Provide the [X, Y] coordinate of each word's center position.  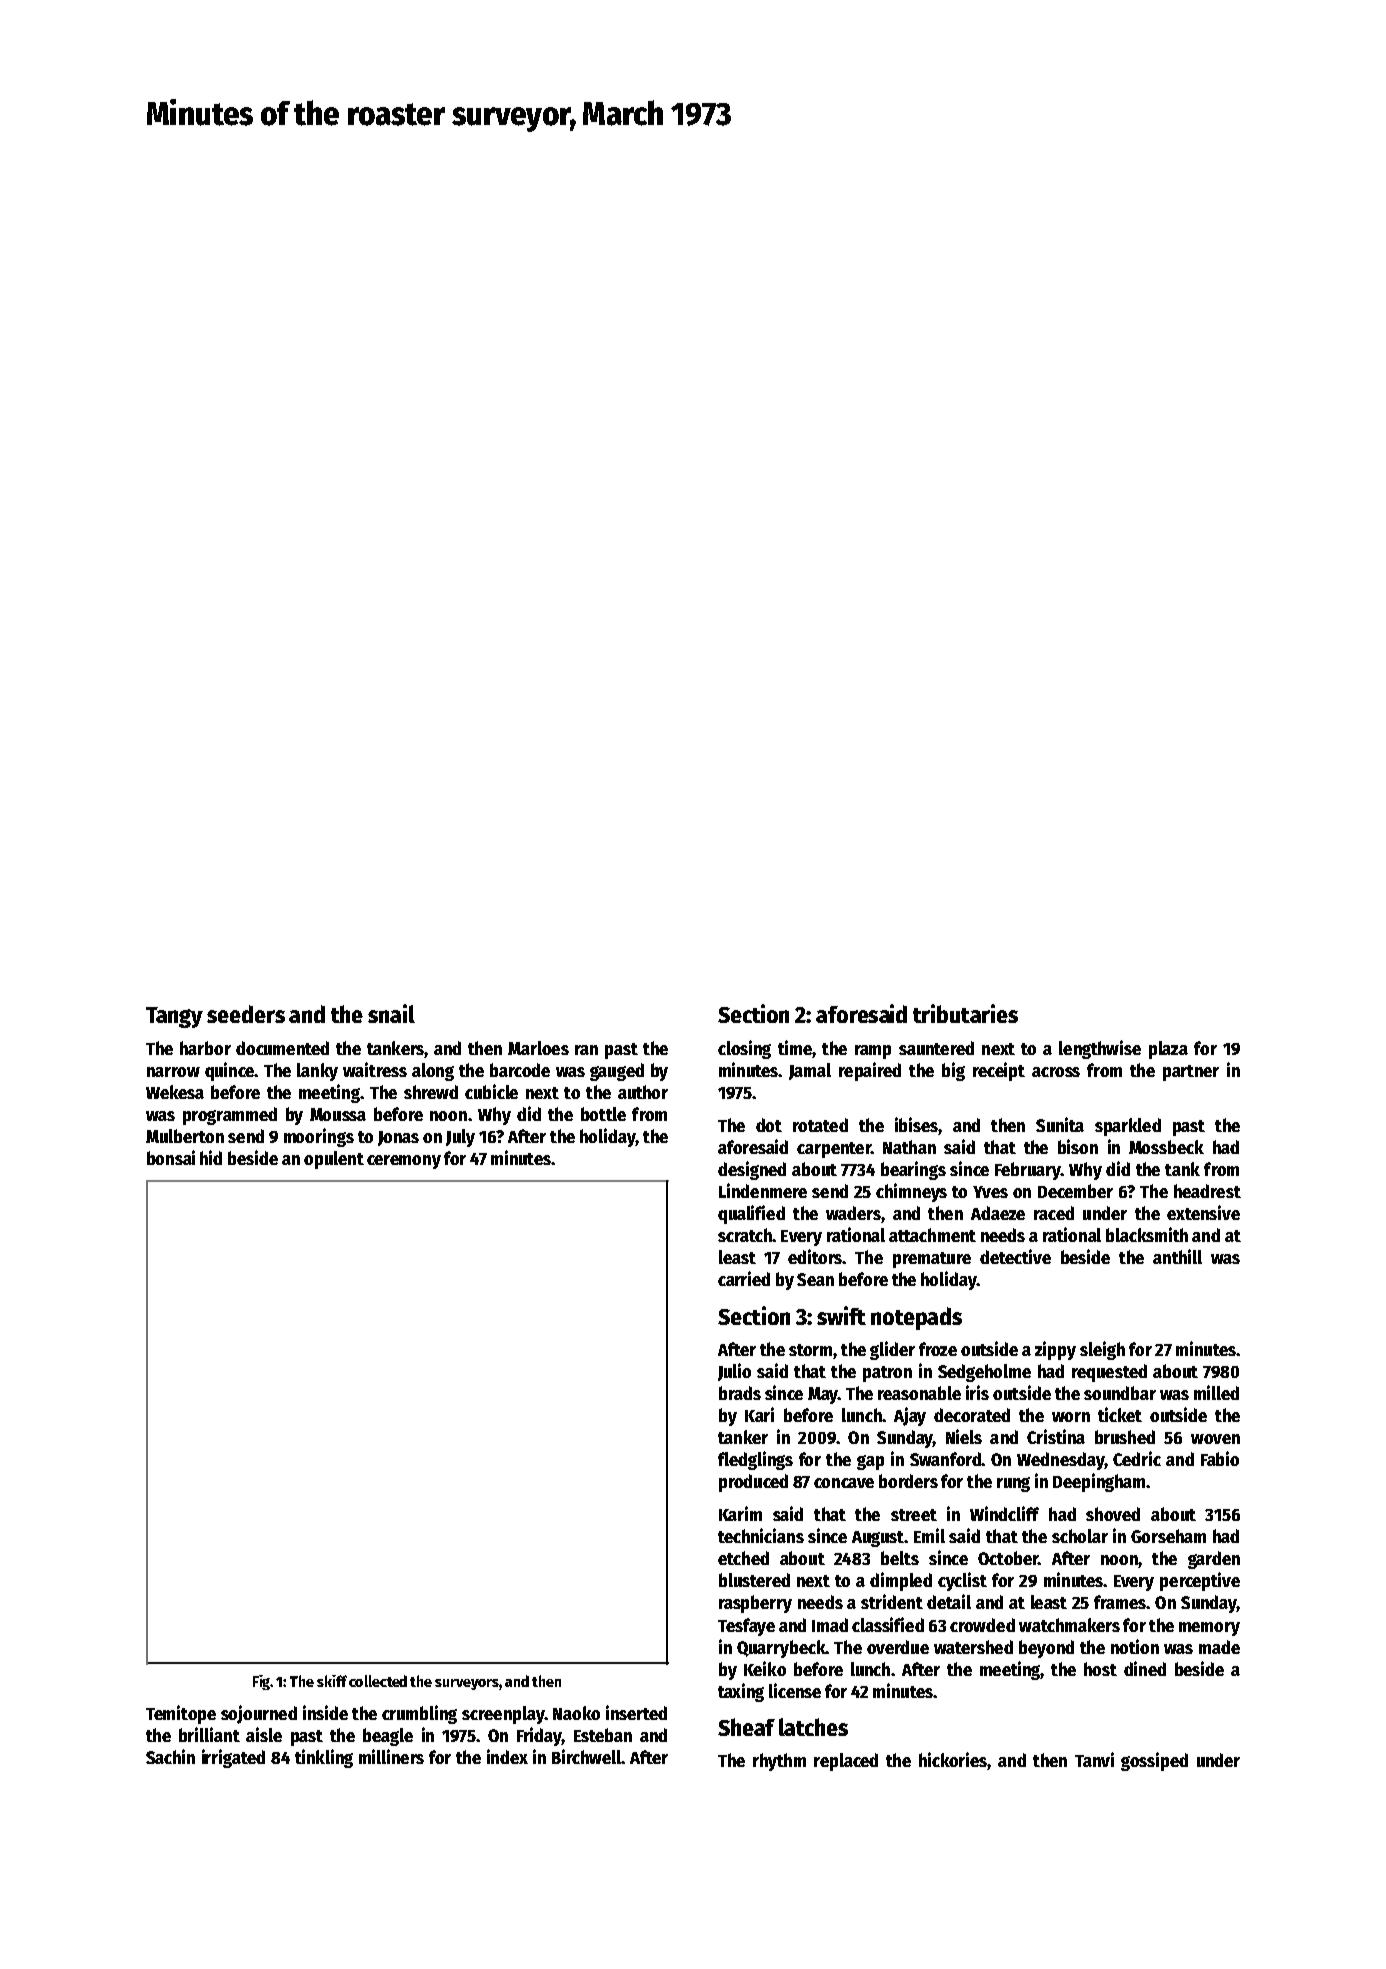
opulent [334, 1160]
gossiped [1154, 1761]
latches [813, 1727]
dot [769, 1125]
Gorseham [1168, 1536]
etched [743, 1558]
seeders [246, 1014]
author [643, 1092]
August [878, 1539]
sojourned [259, 1714]
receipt [999, 1071]
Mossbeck [1166, 1147]
